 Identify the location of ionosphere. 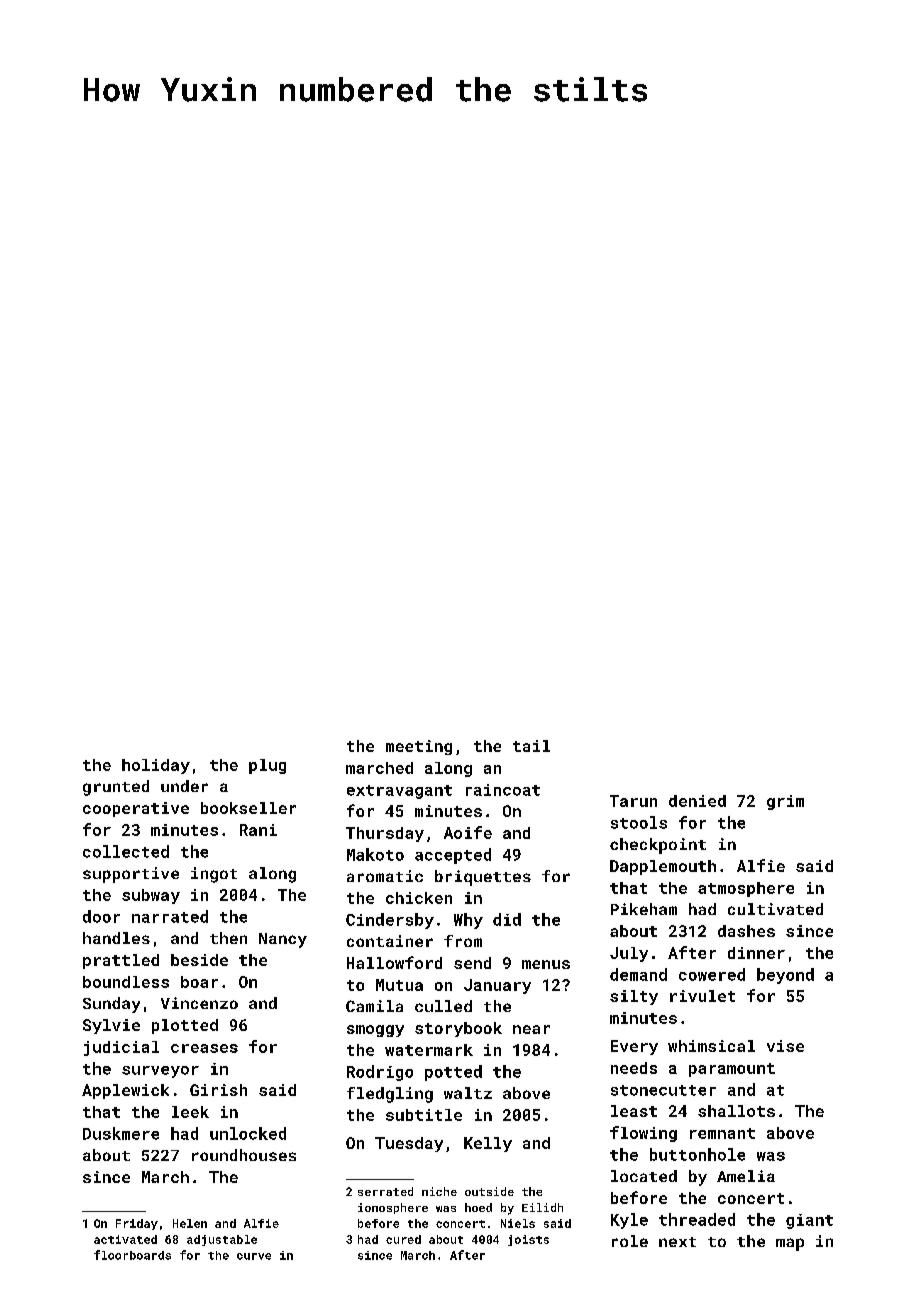
(393, 1208).
